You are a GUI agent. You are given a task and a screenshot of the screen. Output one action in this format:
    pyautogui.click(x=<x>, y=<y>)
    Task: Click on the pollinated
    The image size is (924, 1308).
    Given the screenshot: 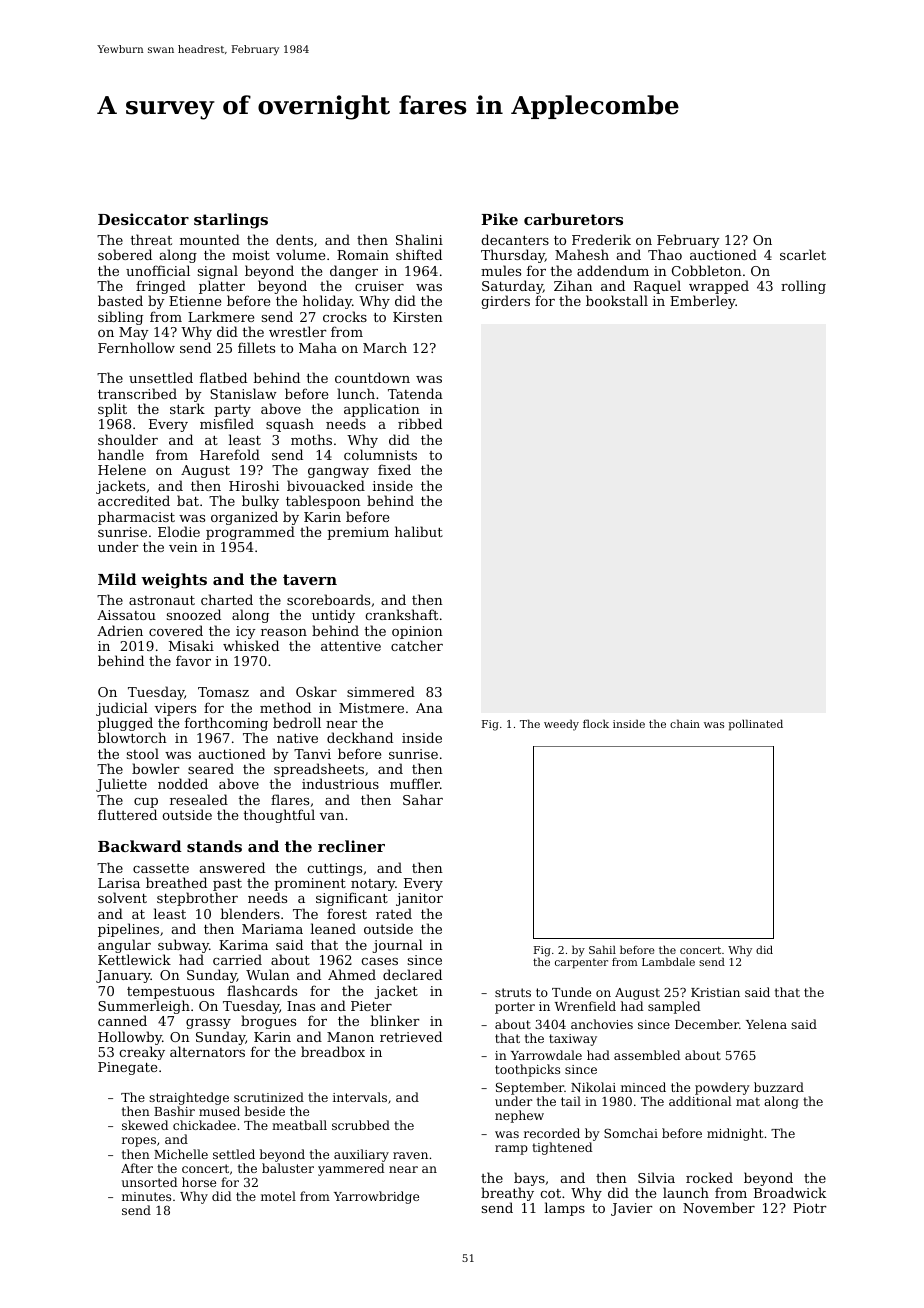 What is the action you would take?
    pyautogui.click(x=756, y=725)
